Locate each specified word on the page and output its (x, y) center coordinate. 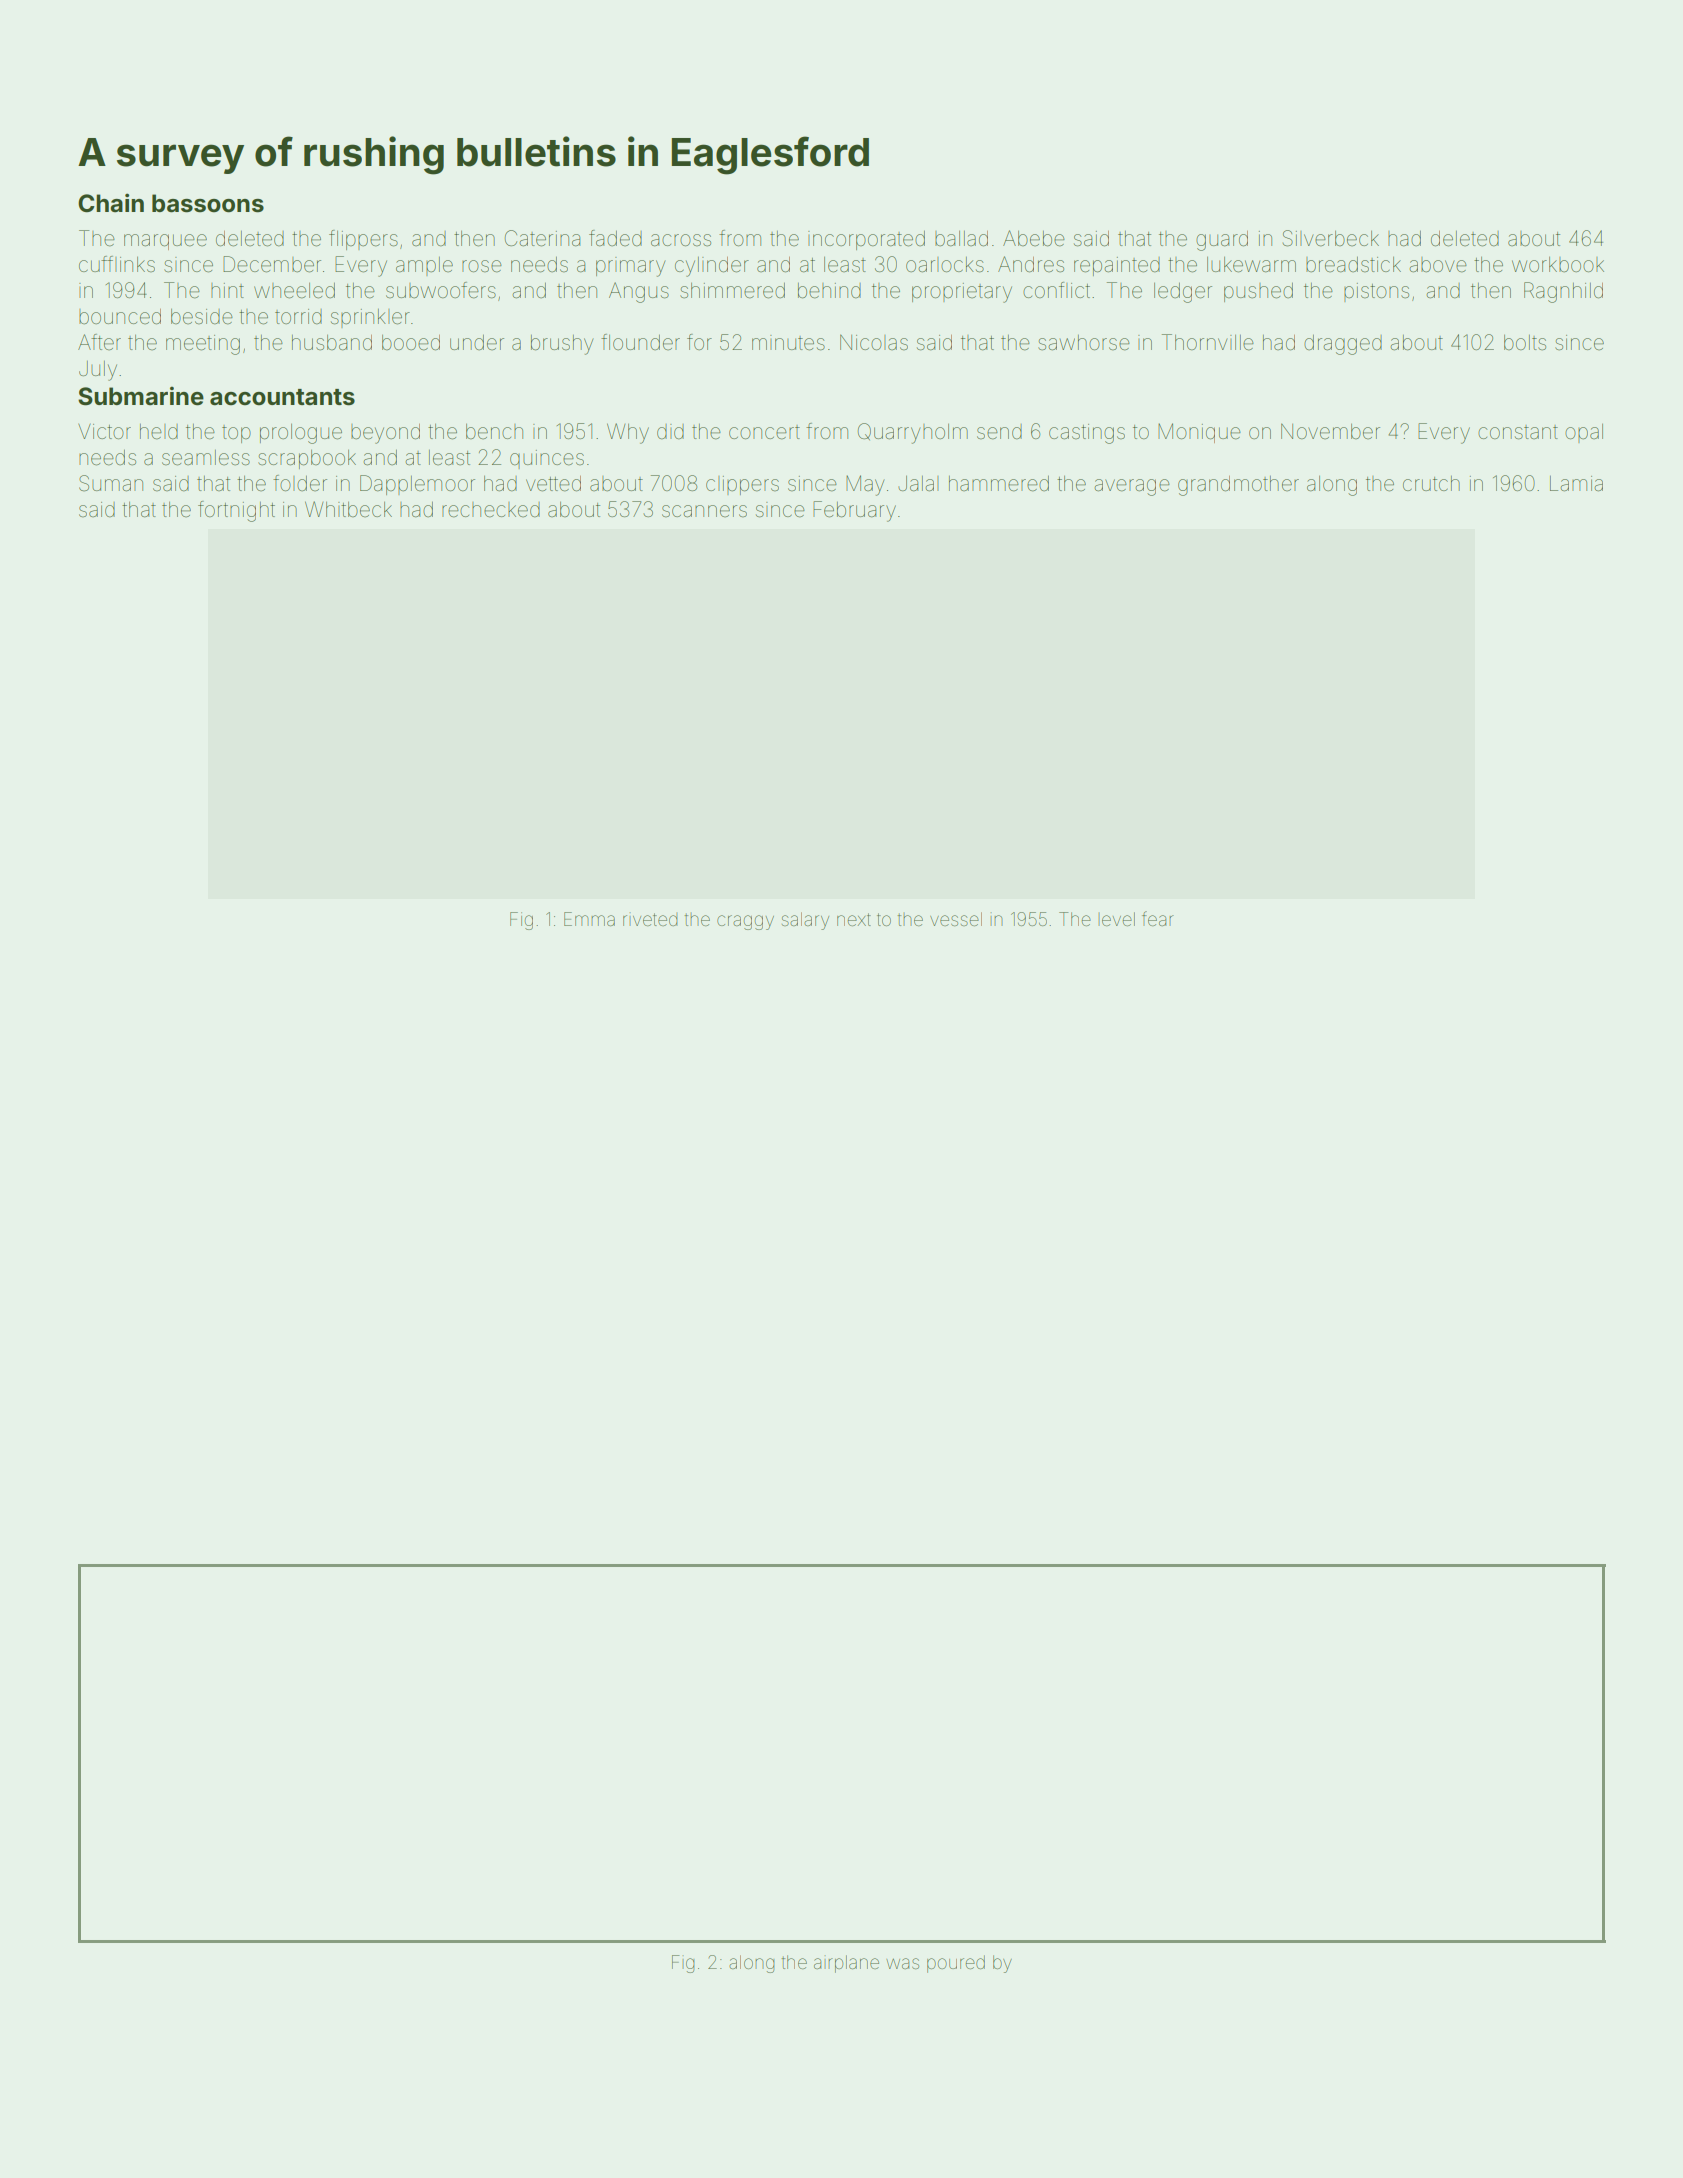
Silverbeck (1331, 238)
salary (805, 921)
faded (615, 238)
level (1118, 919)
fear (1158, 918)
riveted (650, 919)
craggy (745, 922)
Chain (111, 202)
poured (956, 1964)
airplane (846, 1964)
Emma (589, 919)
